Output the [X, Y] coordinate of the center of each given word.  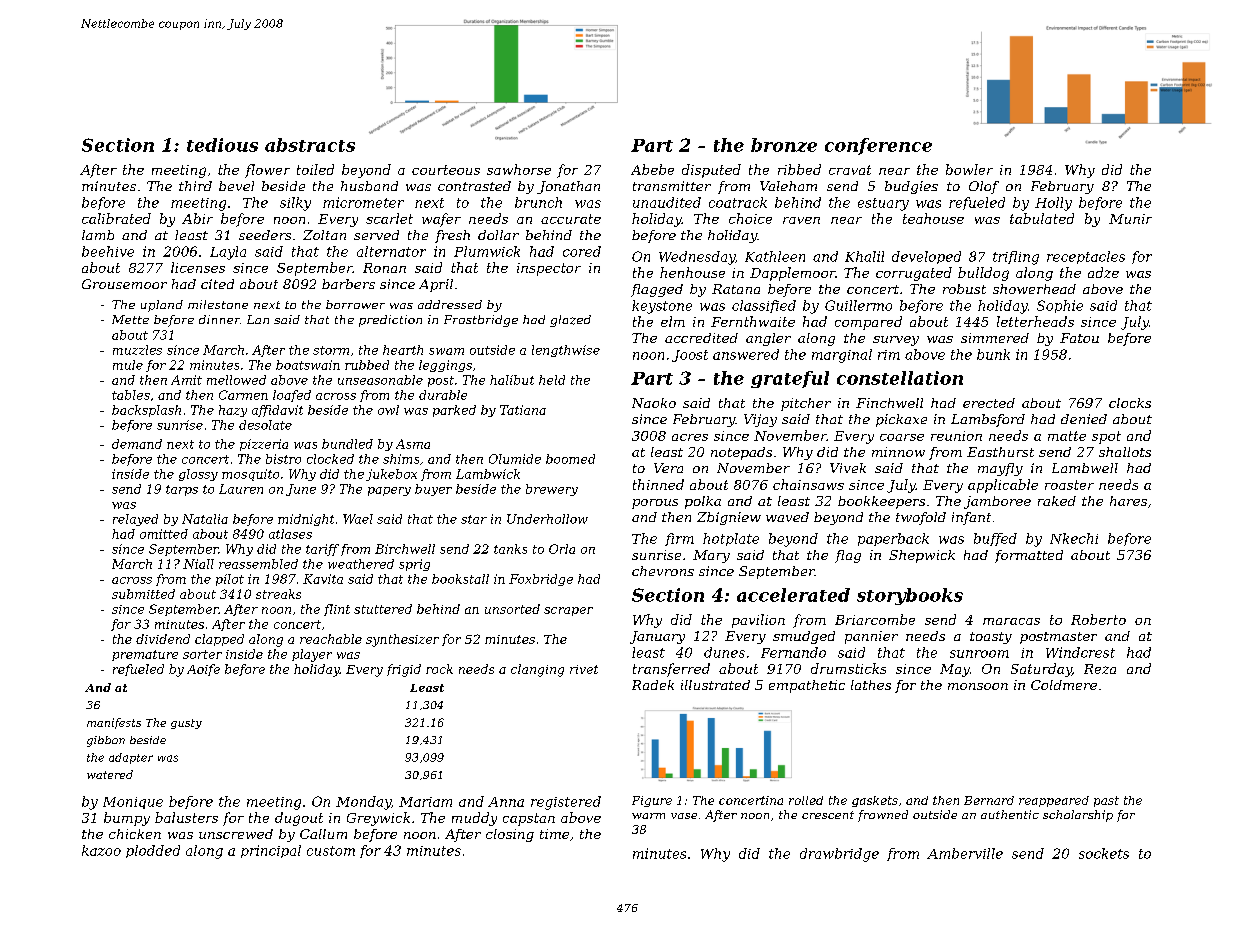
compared [868, 323]
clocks [1130, 403]
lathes [871, 685]
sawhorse [519, 169]
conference [878, 146]
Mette [130, 319]
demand [137, 444]
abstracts [310, 145]
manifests [114, 723]
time [554, 834]
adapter [131, 758]
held [552, 380]
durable [443, 395]
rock [439, 669]
